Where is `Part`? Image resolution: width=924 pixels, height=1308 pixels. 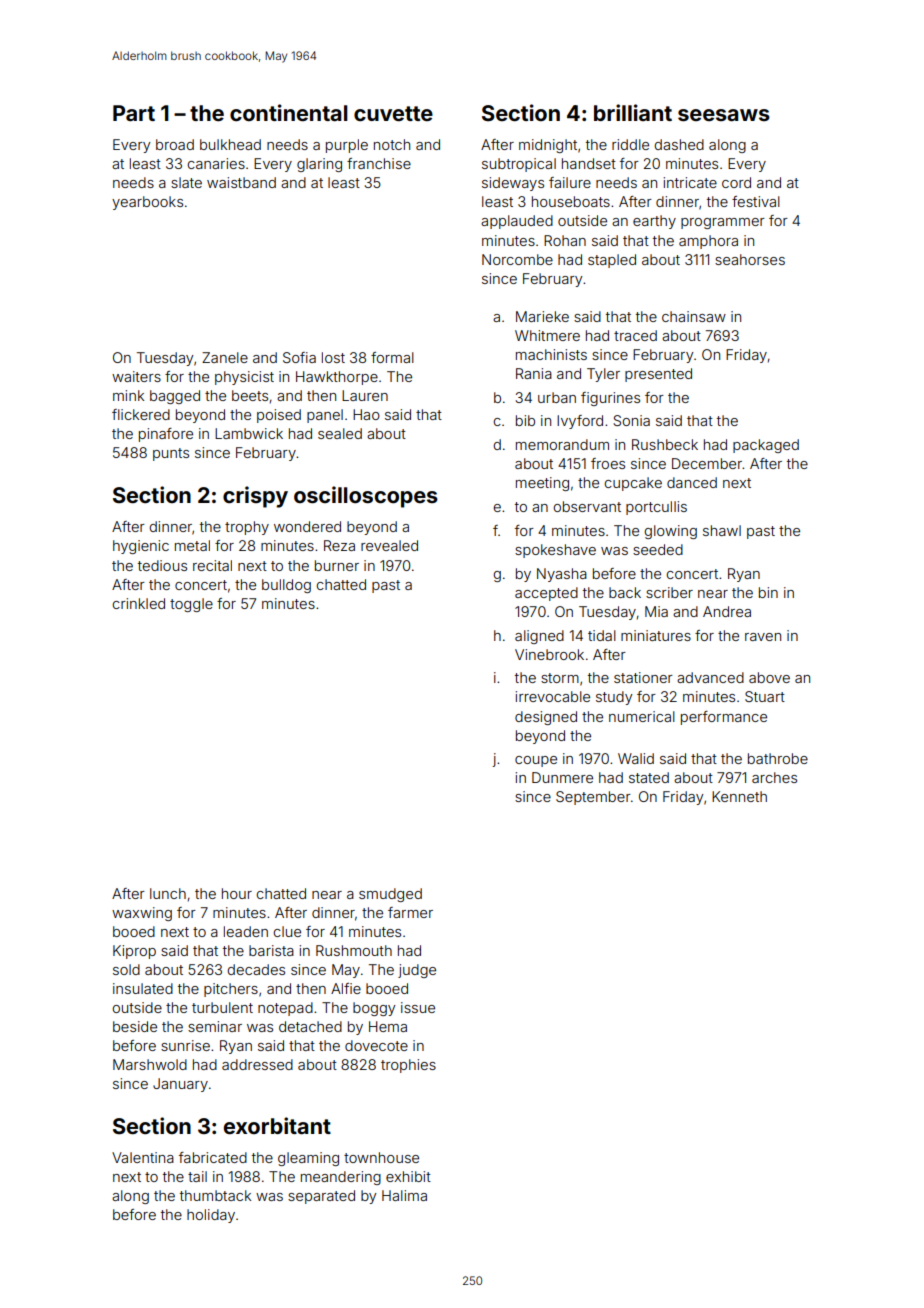 Part is located at coordinates (134, 113).
